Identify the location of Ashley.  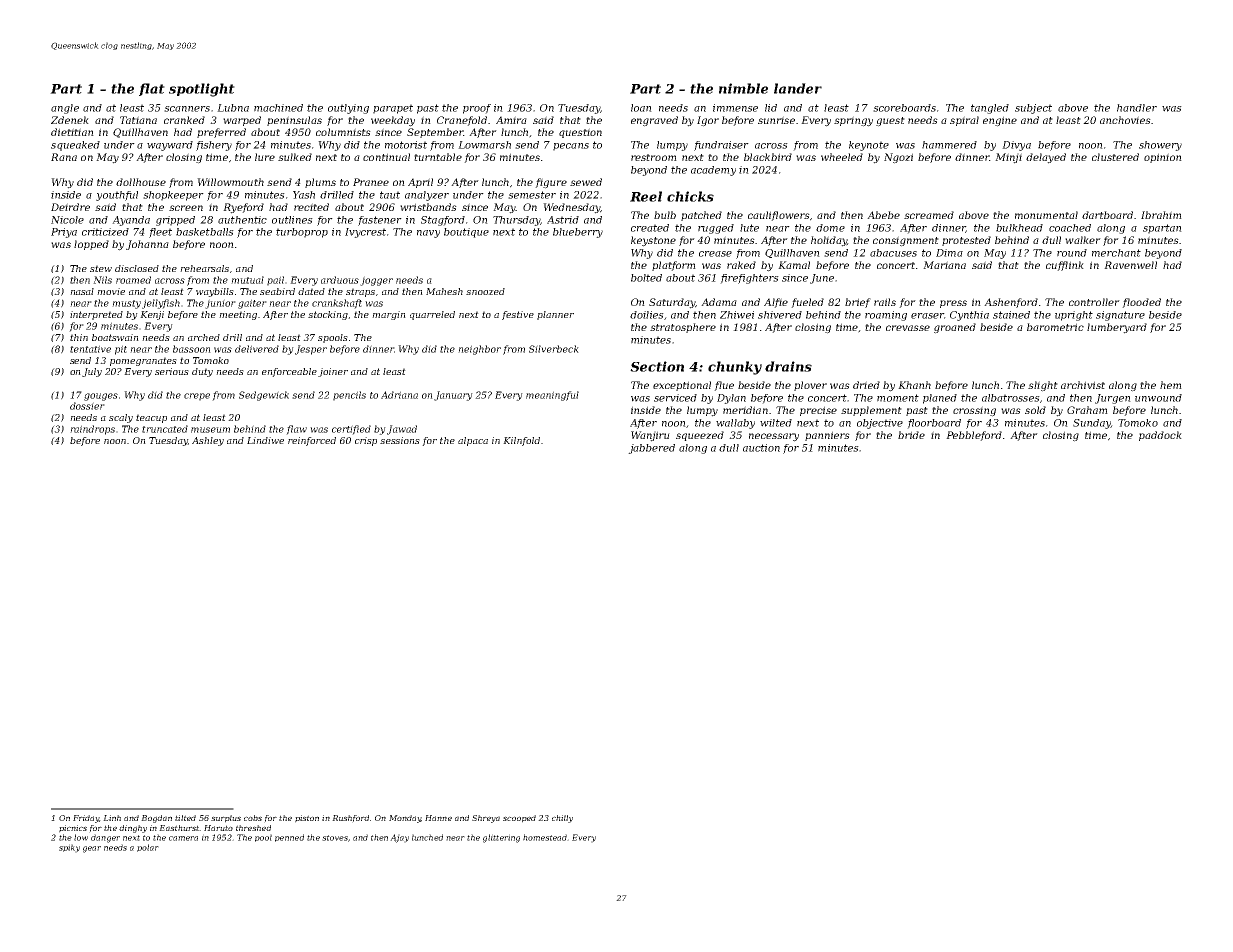
(208, 441).
